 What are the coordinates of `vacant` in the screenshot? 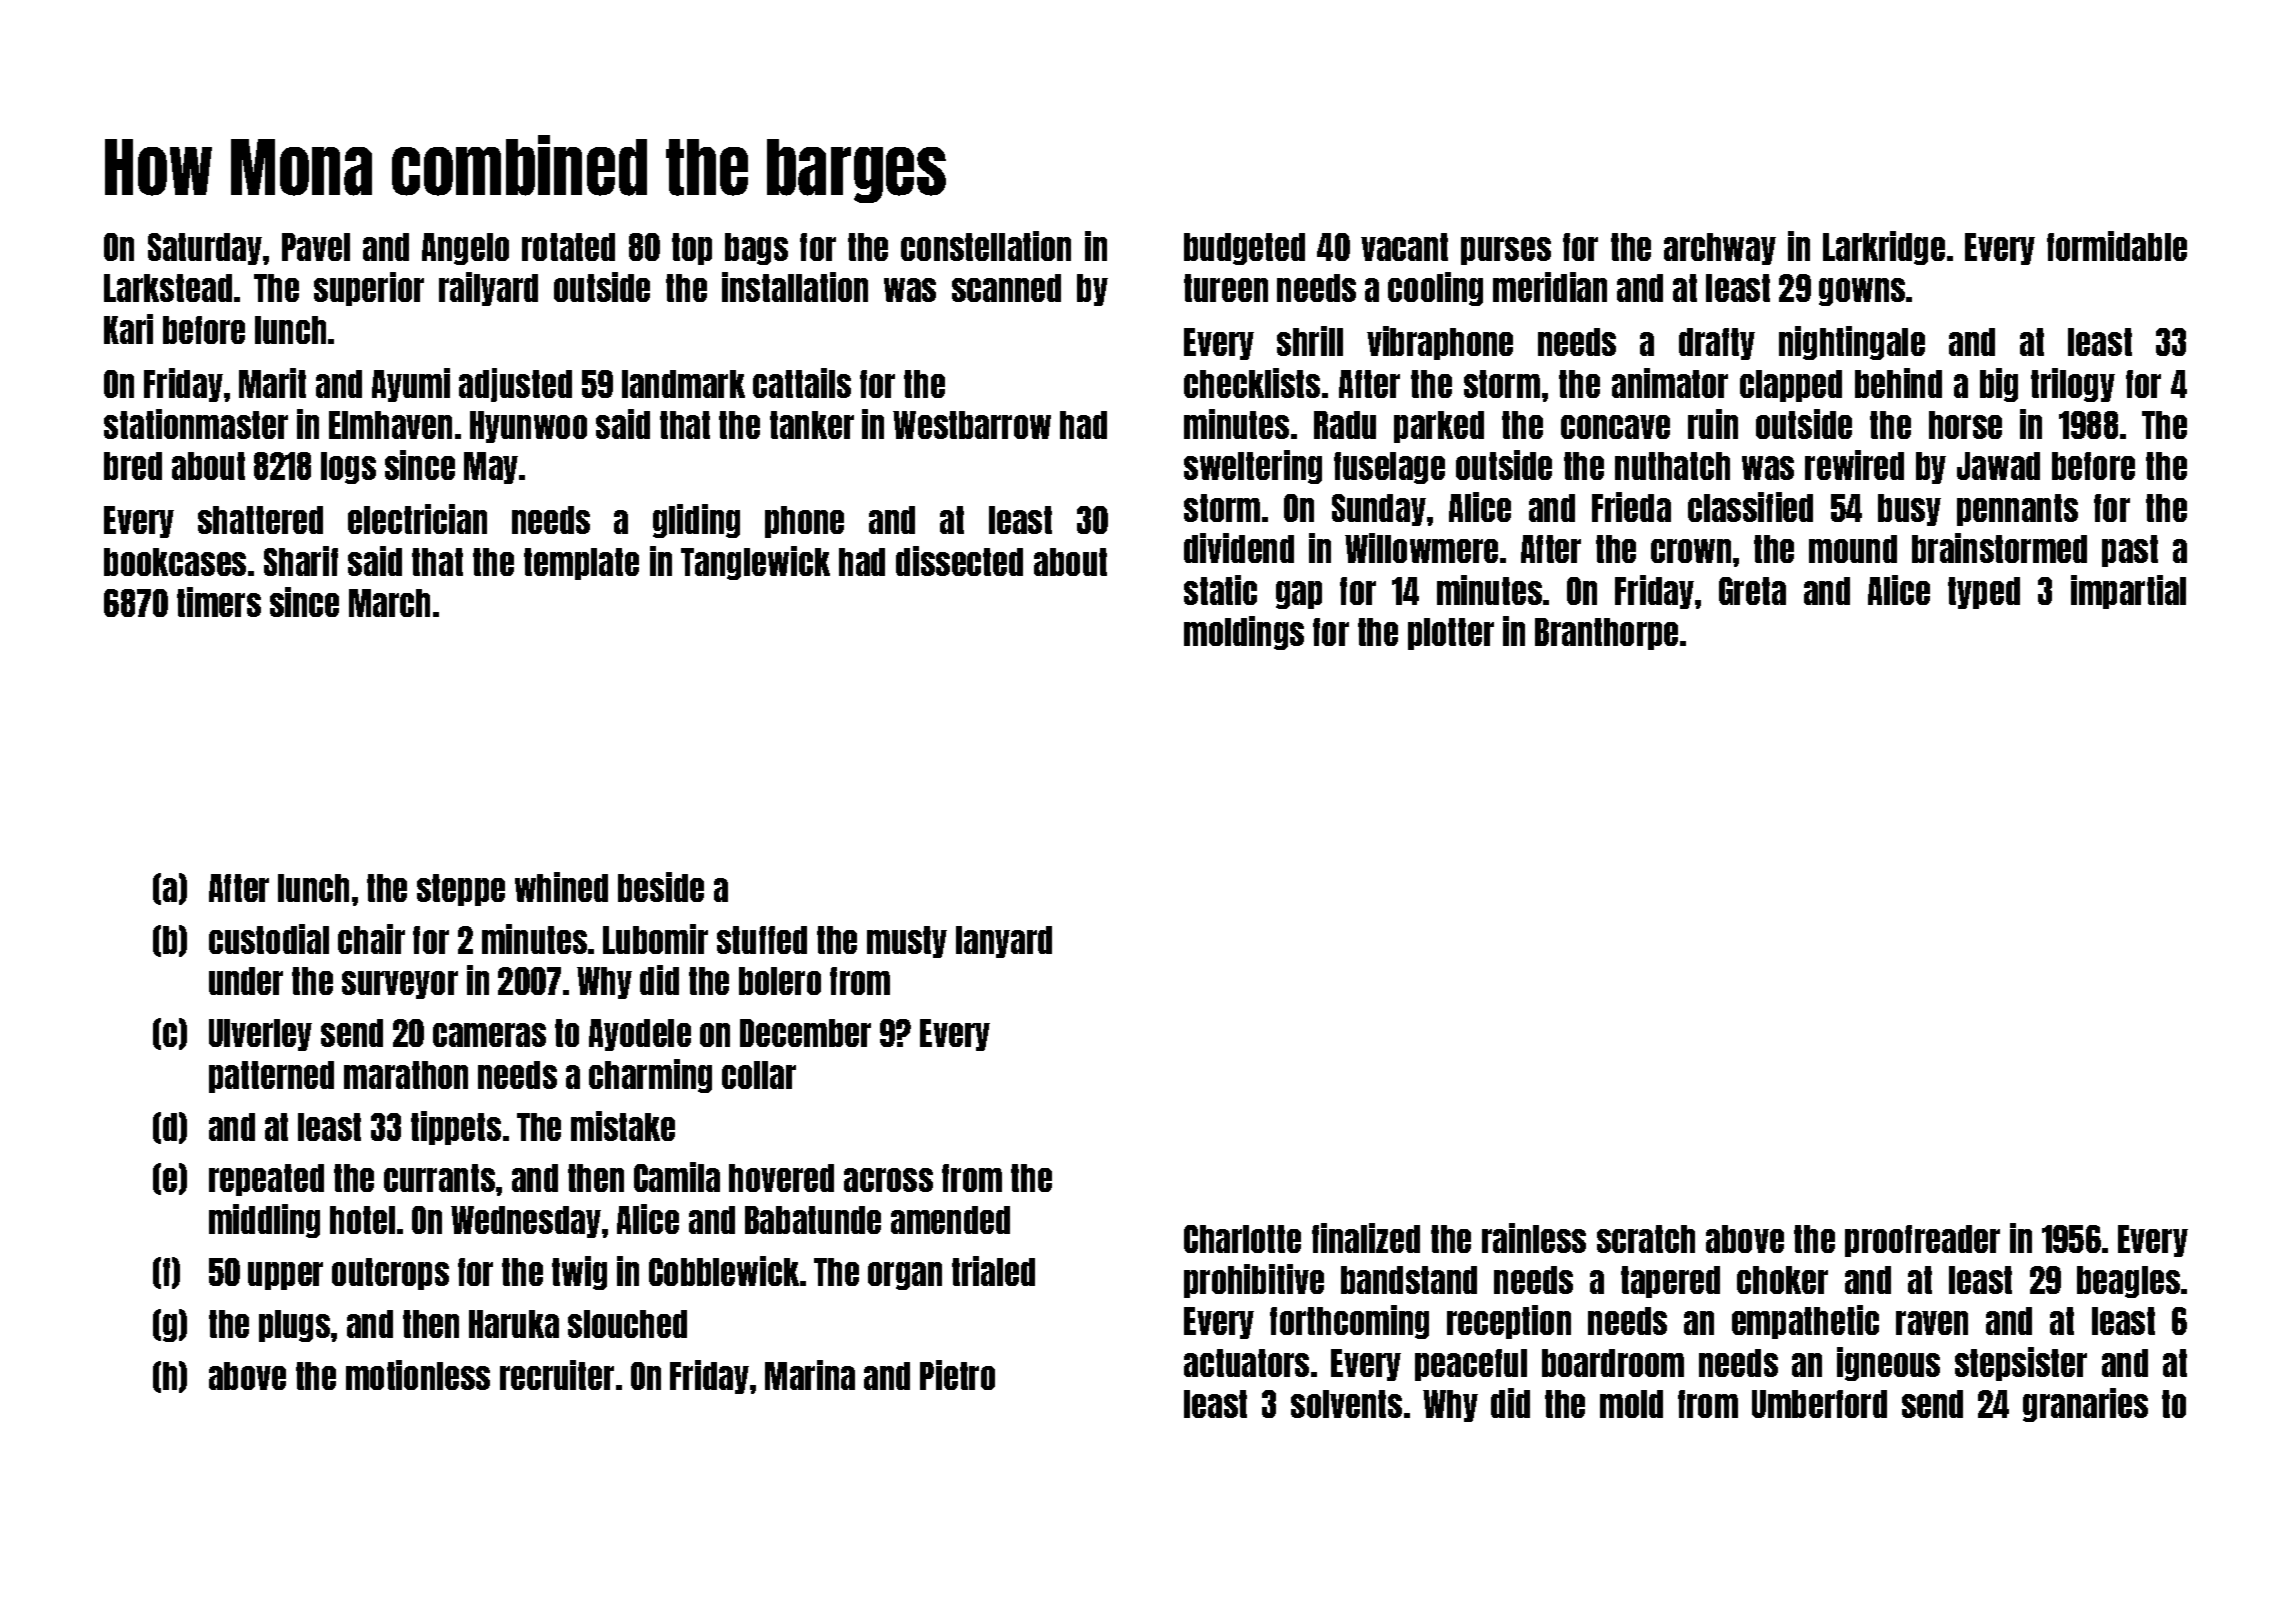 It's located at (1404, 247).
